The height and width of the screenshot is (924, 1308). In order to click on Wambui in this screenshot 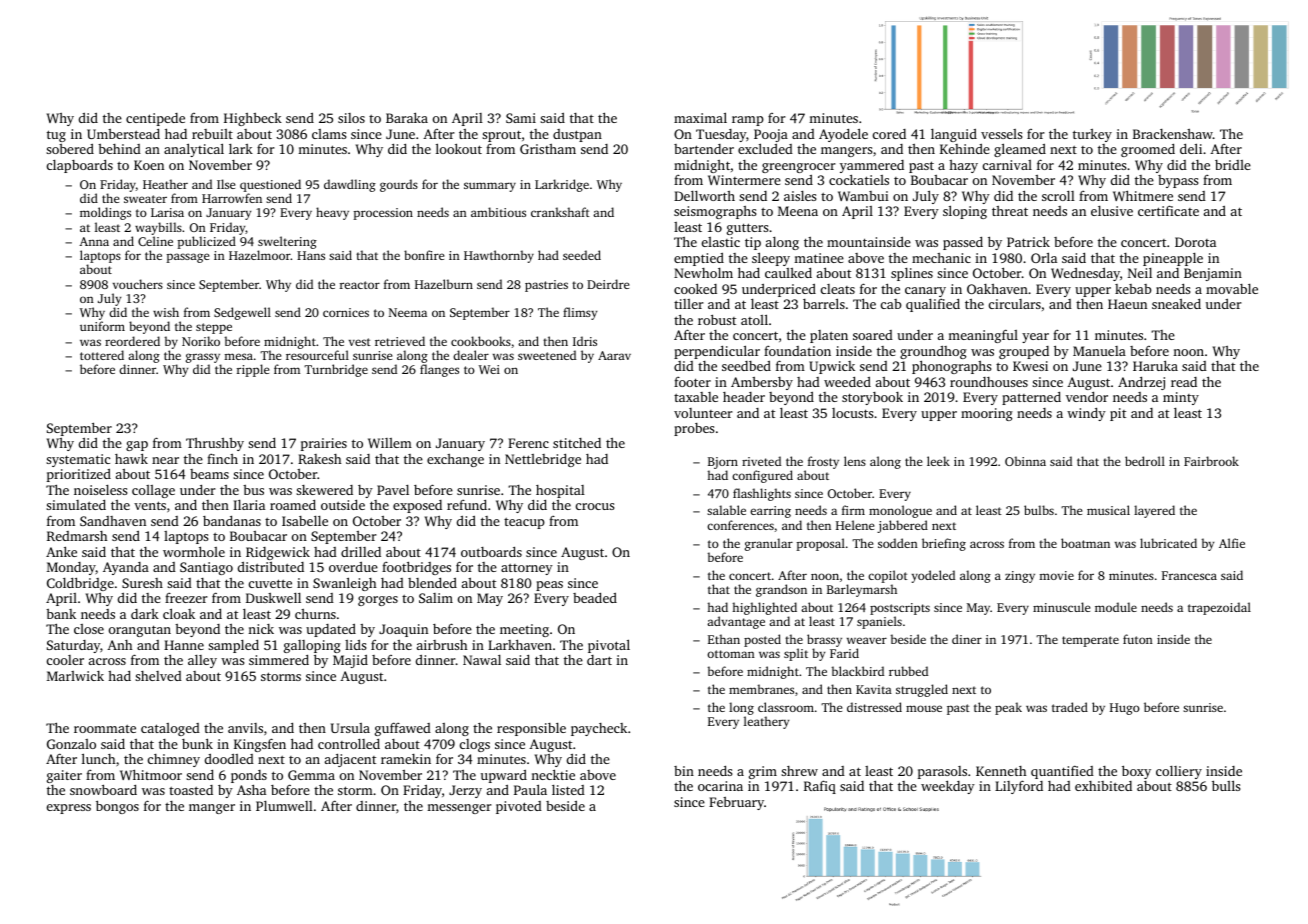, I will do `click(863, 196)`.
